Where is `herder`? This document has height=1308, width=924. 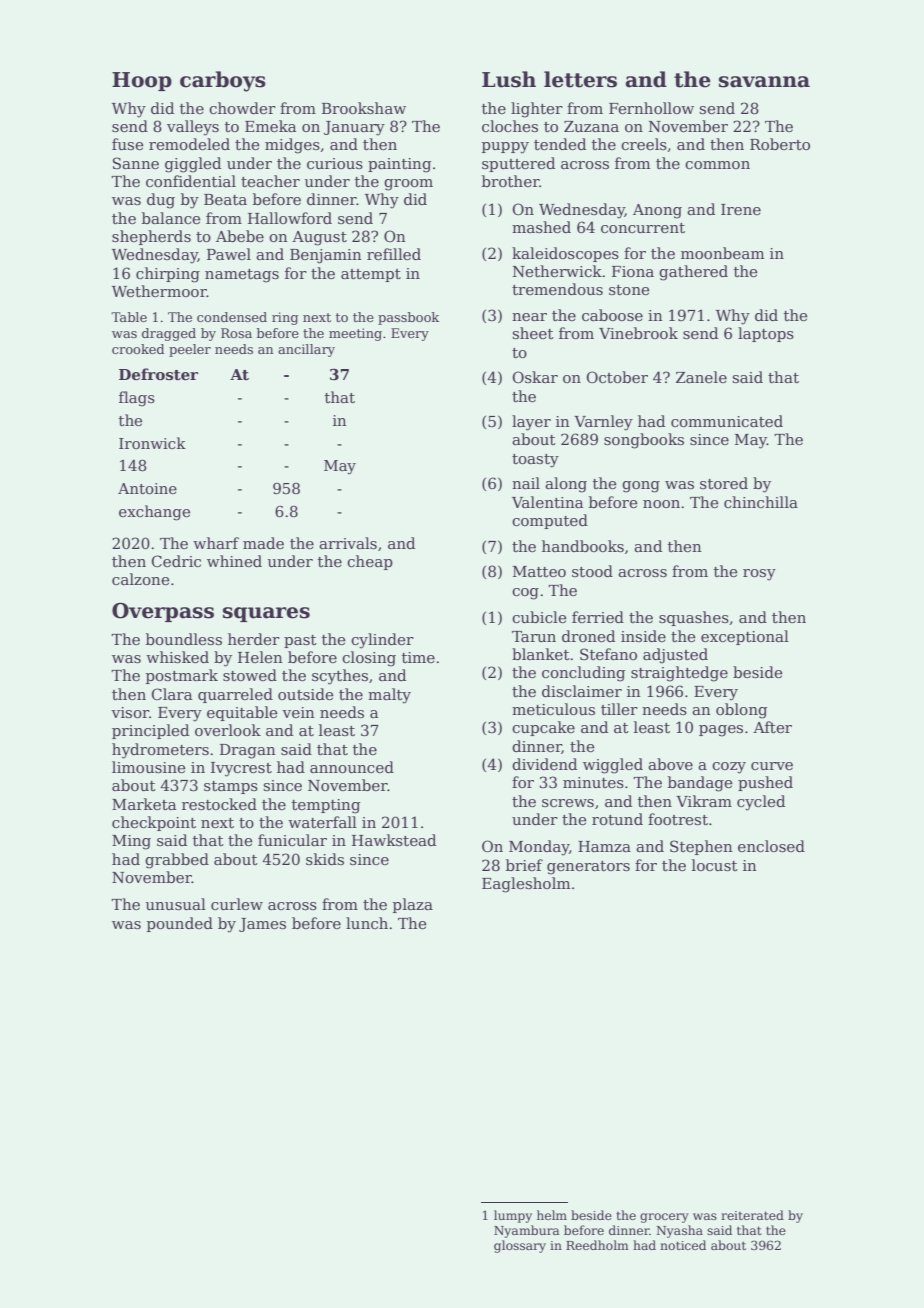 herder is located at coordinates (254, 639).
